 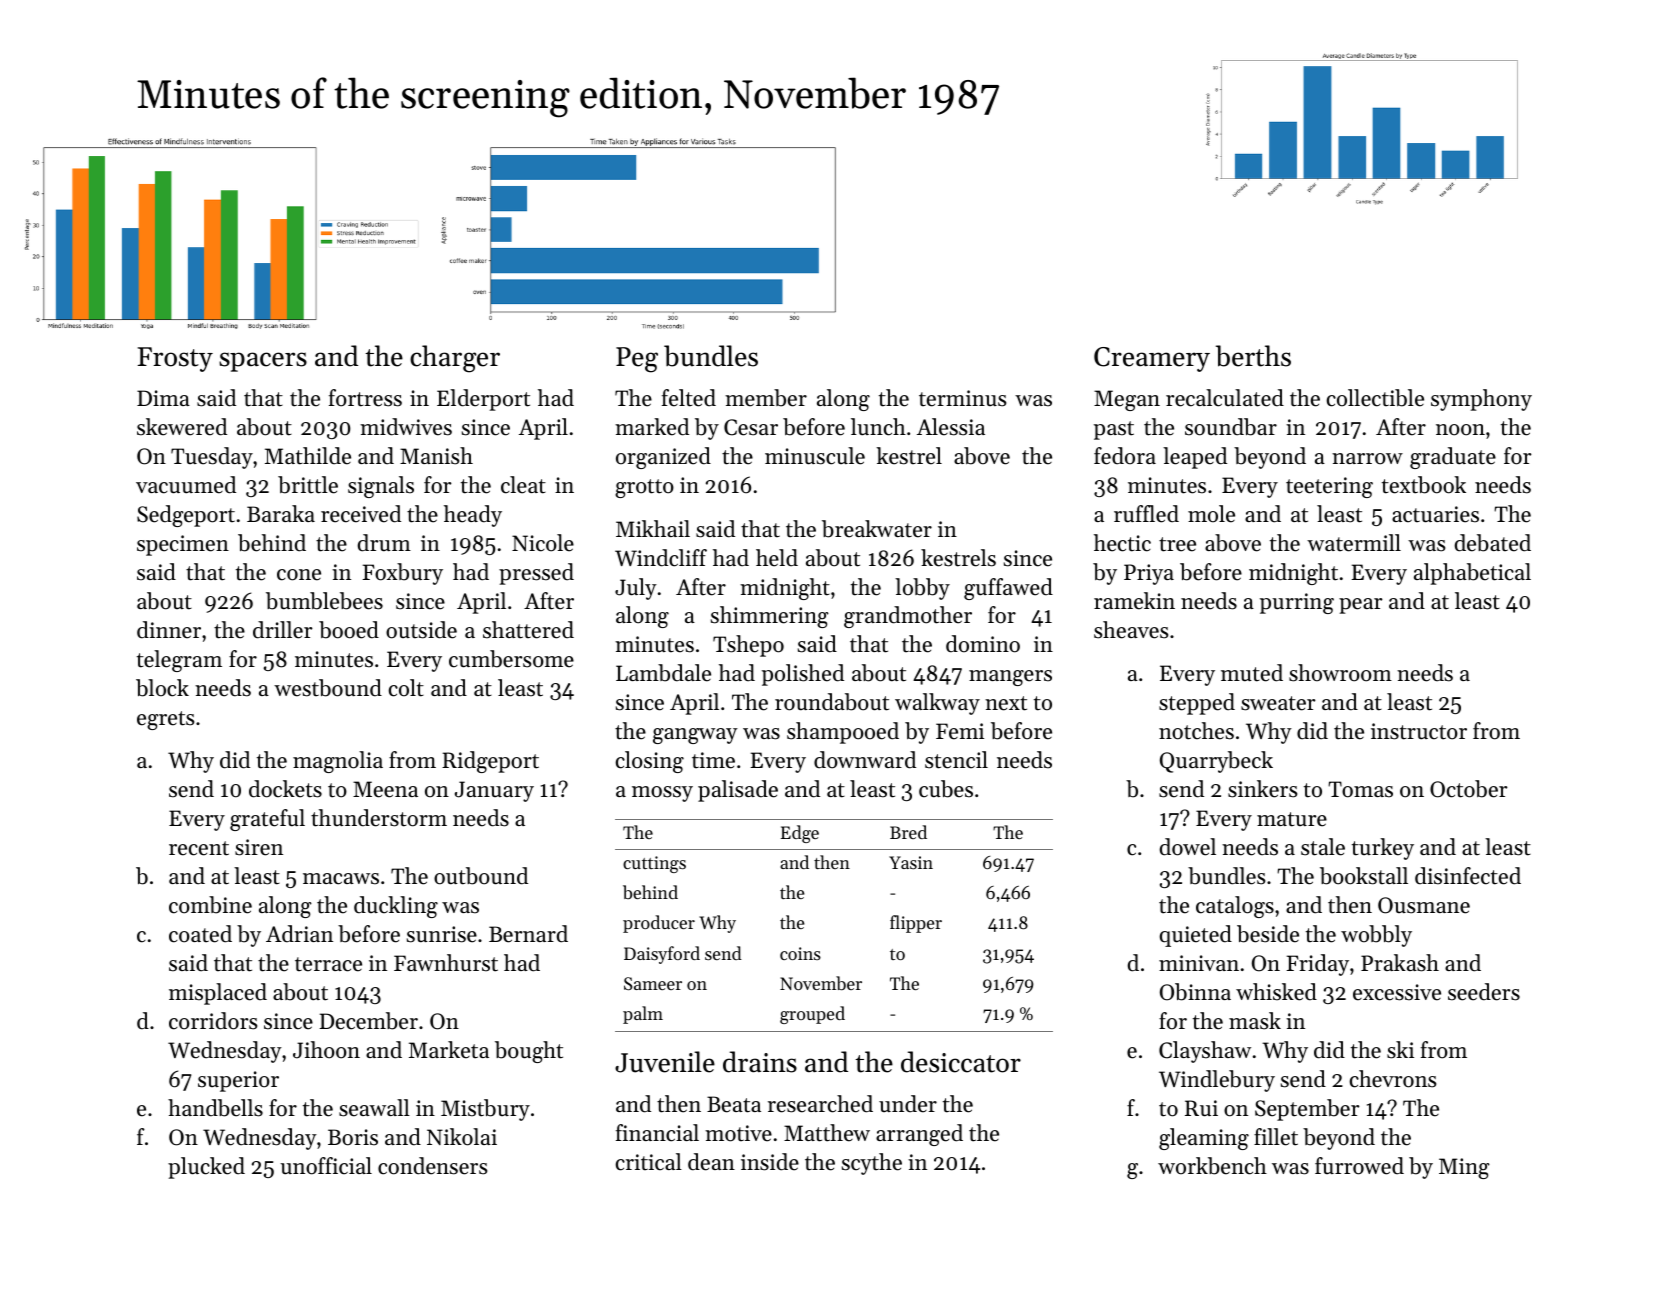 What do you see at coordinates (777, 558) in the screenshot?
I see `held` at bounding box center [777, 558].
